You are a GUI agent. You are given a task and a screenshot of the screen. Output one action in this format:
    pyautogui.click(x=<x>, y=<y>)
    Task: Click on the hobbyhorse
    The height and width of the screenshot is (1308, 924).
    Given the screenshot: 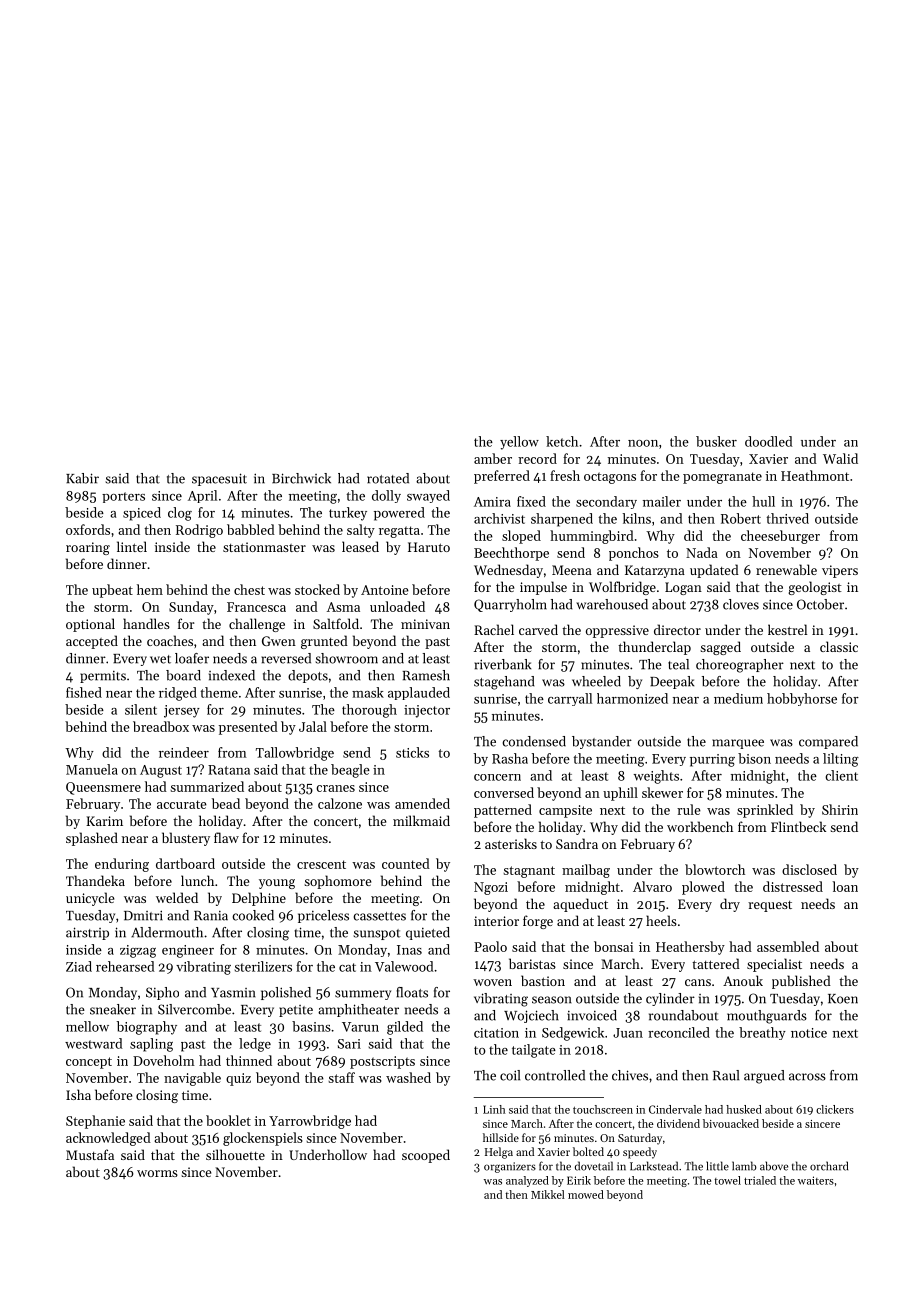 What is the action you would take?
    pyautogui.click(x=802, y=699)
